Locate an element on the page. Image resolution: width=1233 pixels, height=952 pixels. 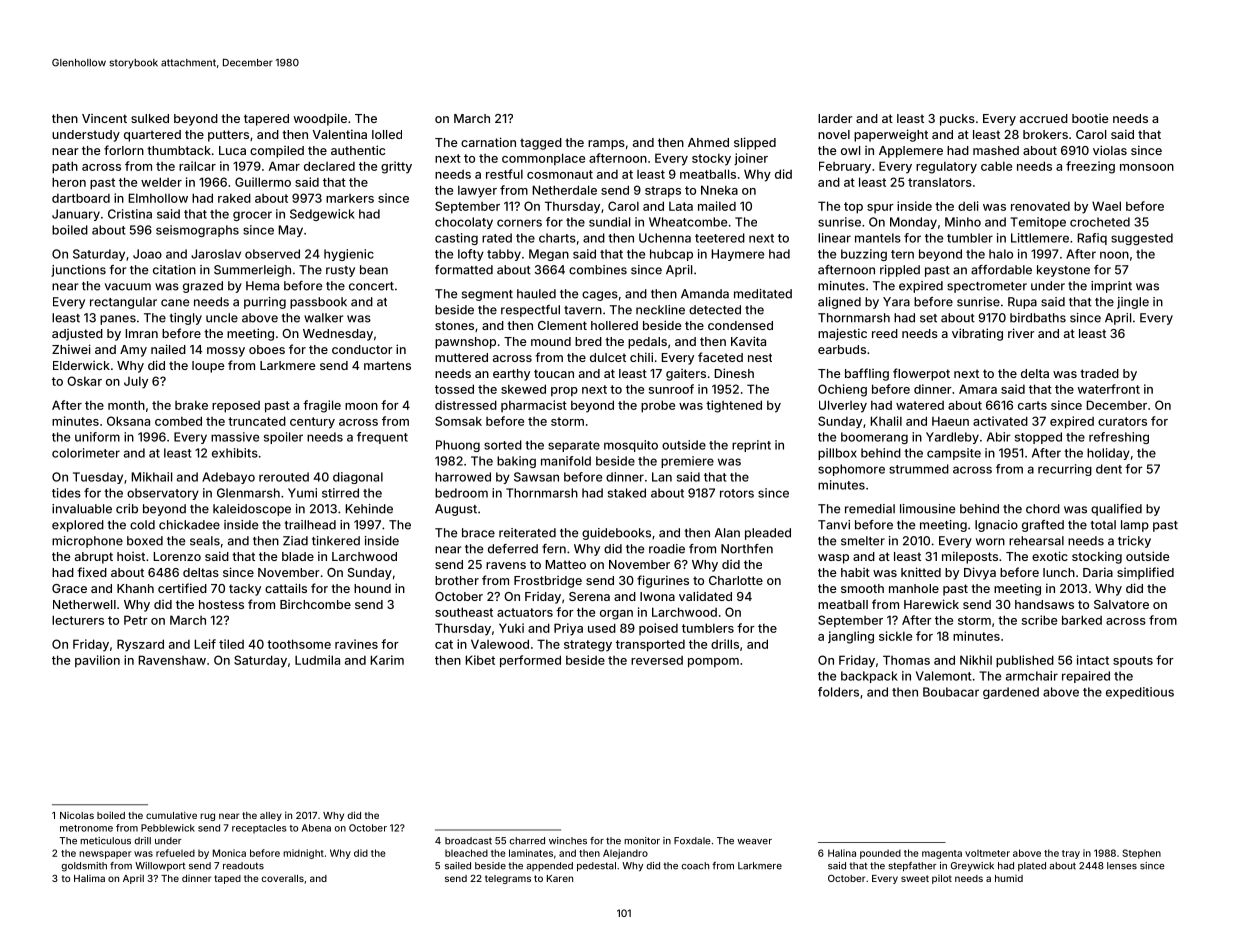
weaver is located at coordinates (754, 842).
